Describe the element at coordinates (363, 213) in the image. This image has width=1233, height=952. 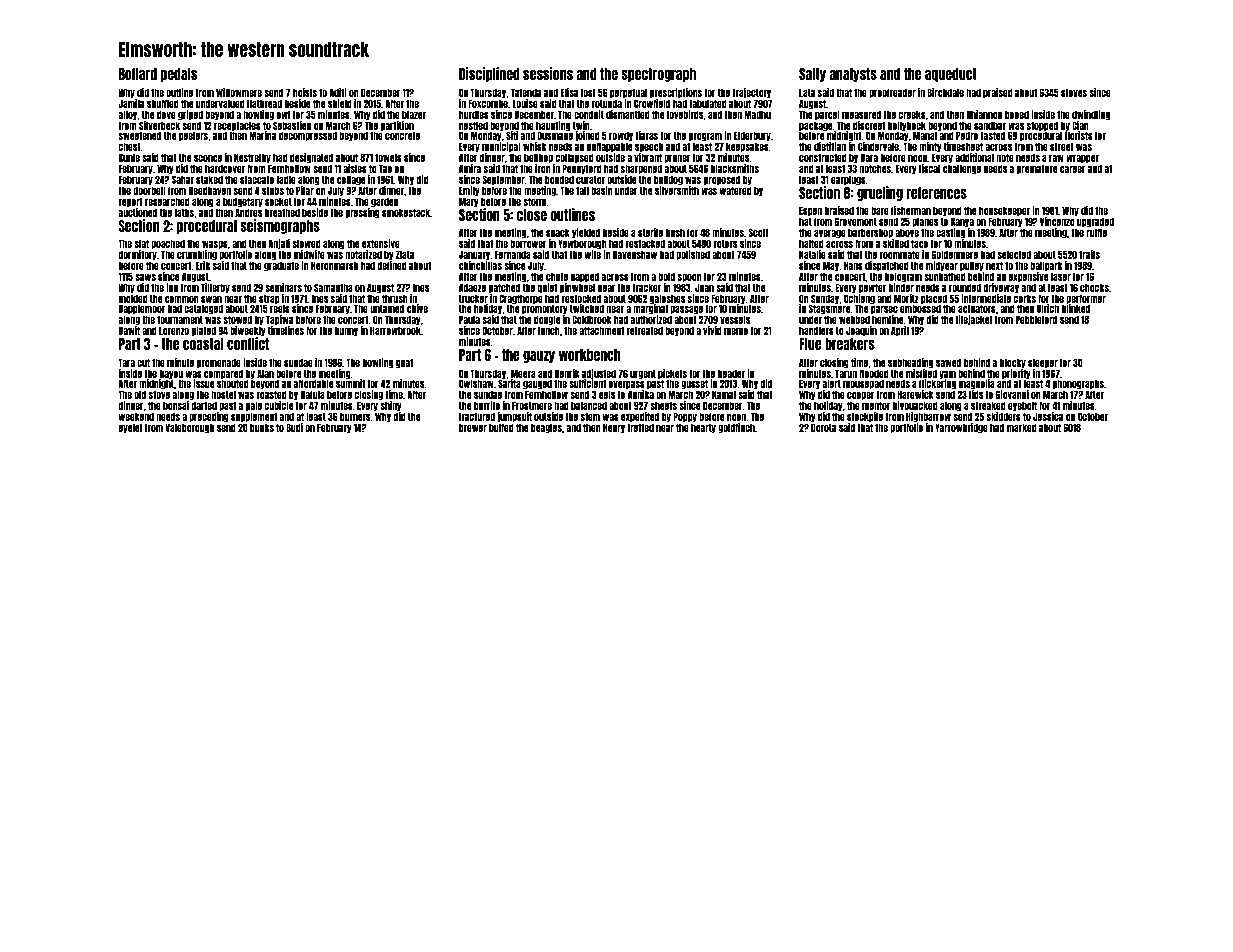
I see `pressing` at that location.
